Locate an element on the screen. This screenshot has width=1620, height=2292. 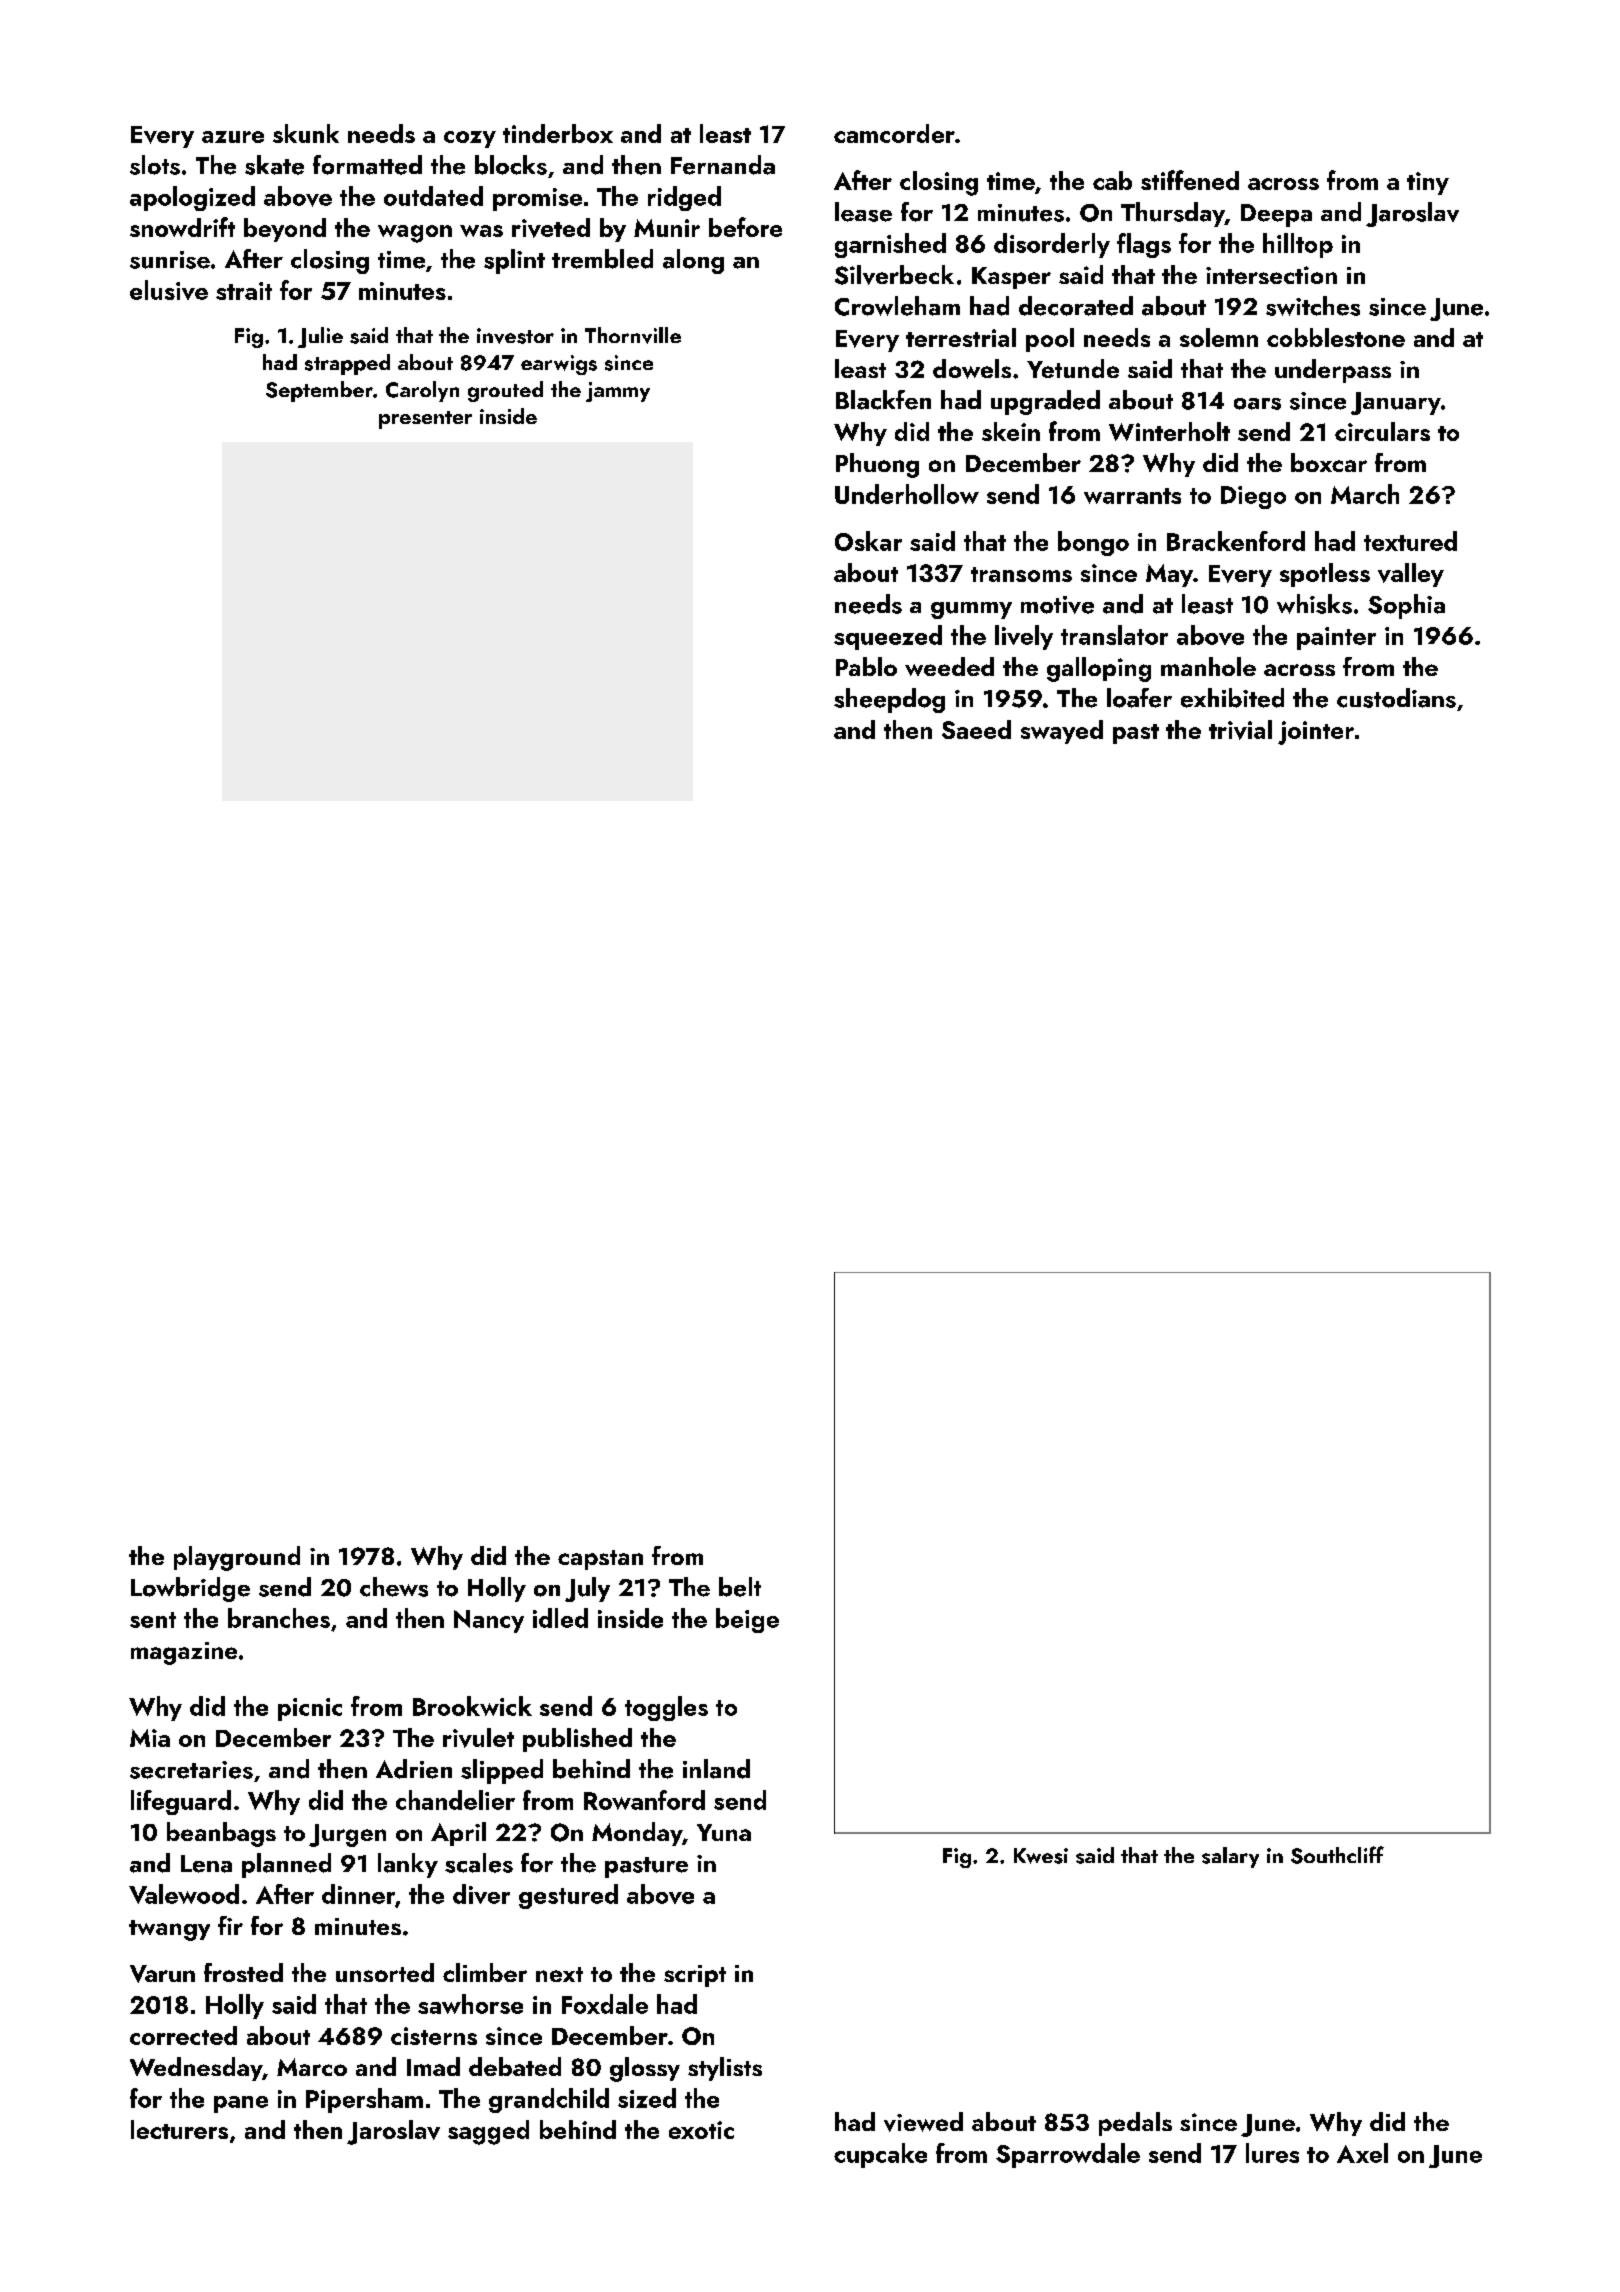
Sparrowdale is located at coordinates (1068, 2155).
